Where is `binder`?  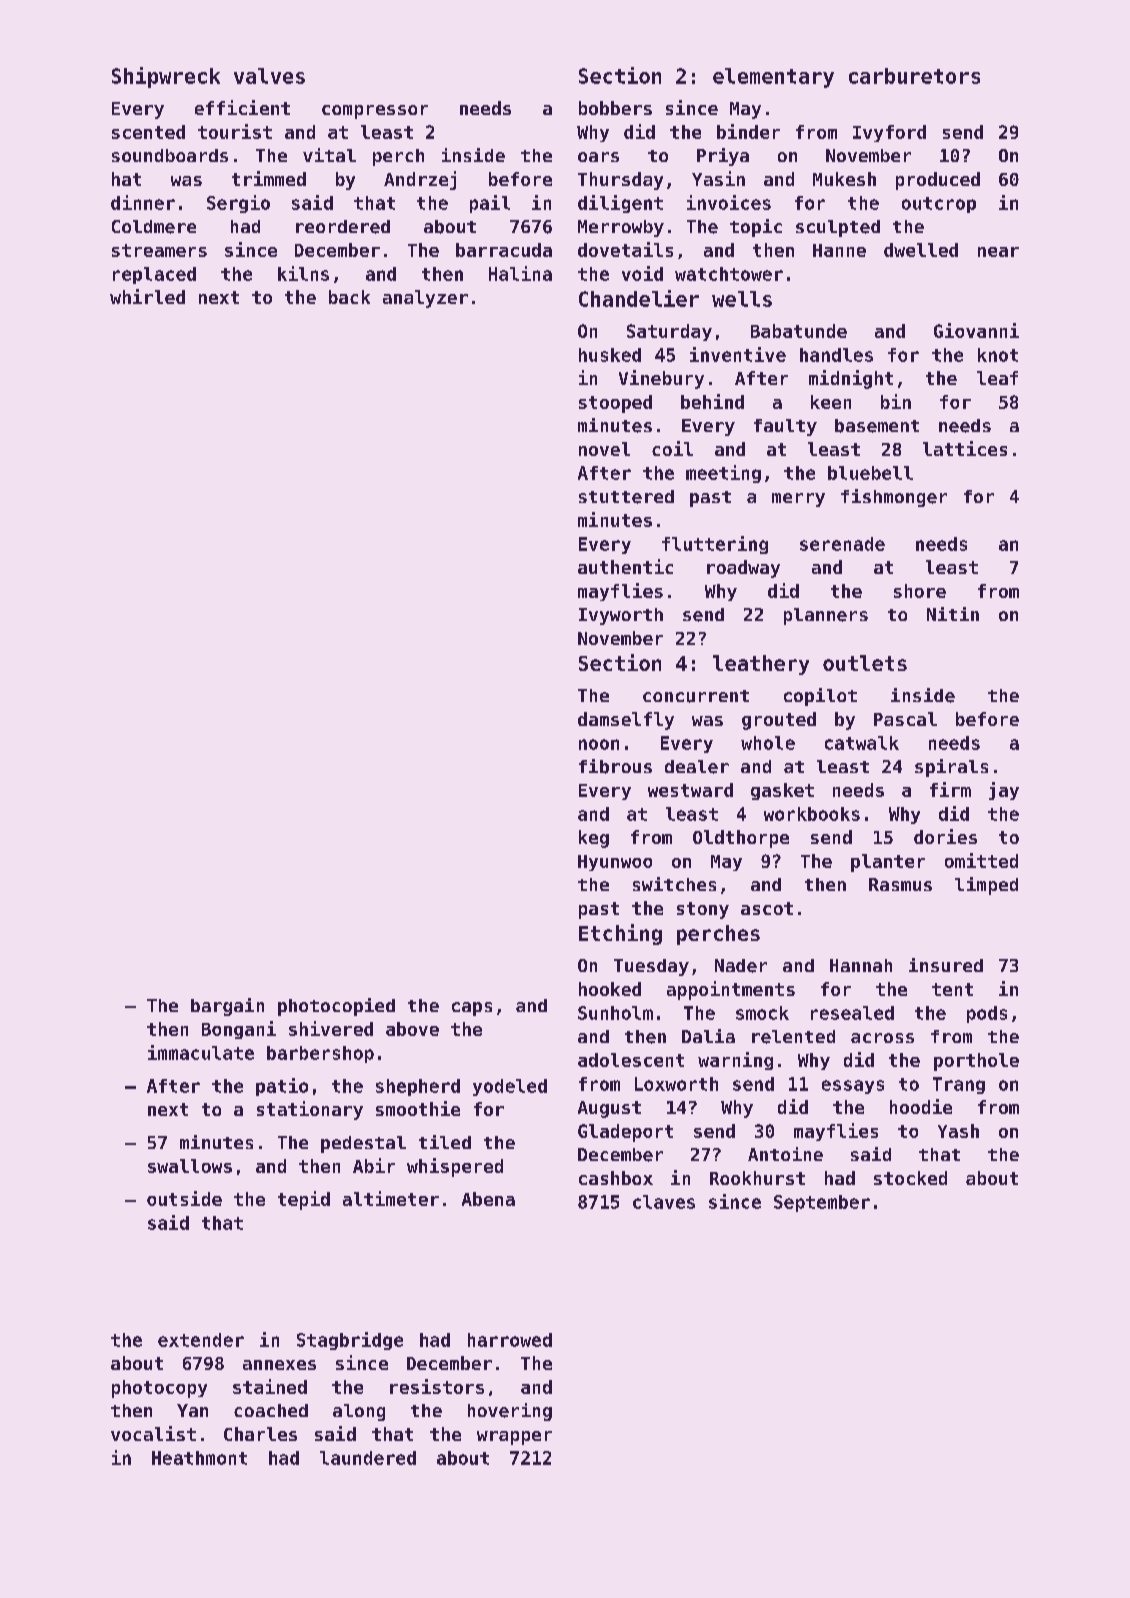 binder is located at coordinates (748, 131).
